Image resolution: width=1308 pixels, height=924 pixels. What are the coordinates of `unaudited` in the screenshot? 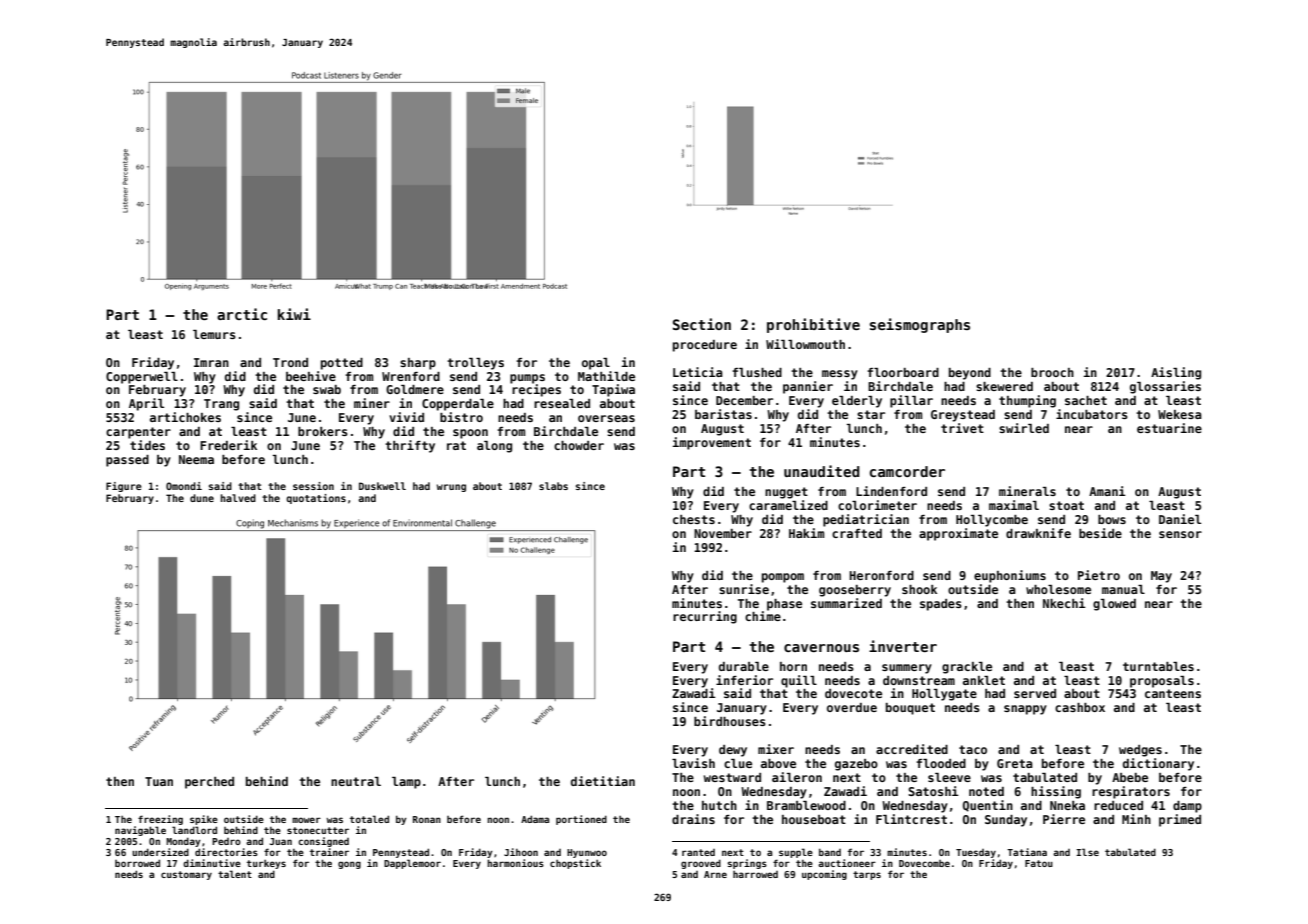 It's located at (822, 471).
